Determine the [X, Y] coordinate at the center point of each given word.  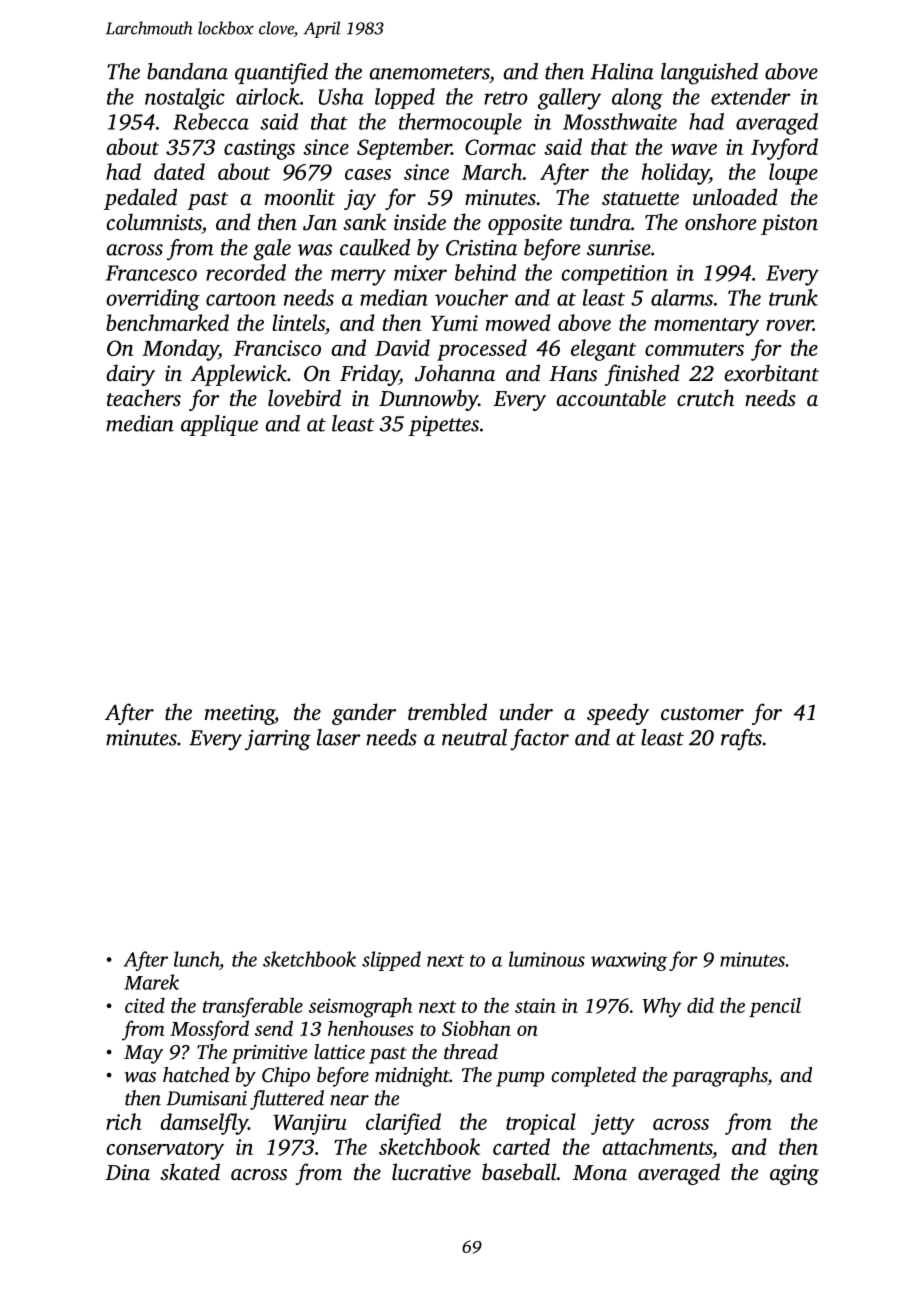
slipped [391, 961]
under [526, 711]
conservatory [165, 1151]
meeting [240, 714]
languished [709, 74]
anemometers [429, 73]
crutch [705, 397]
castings [259, 149]
